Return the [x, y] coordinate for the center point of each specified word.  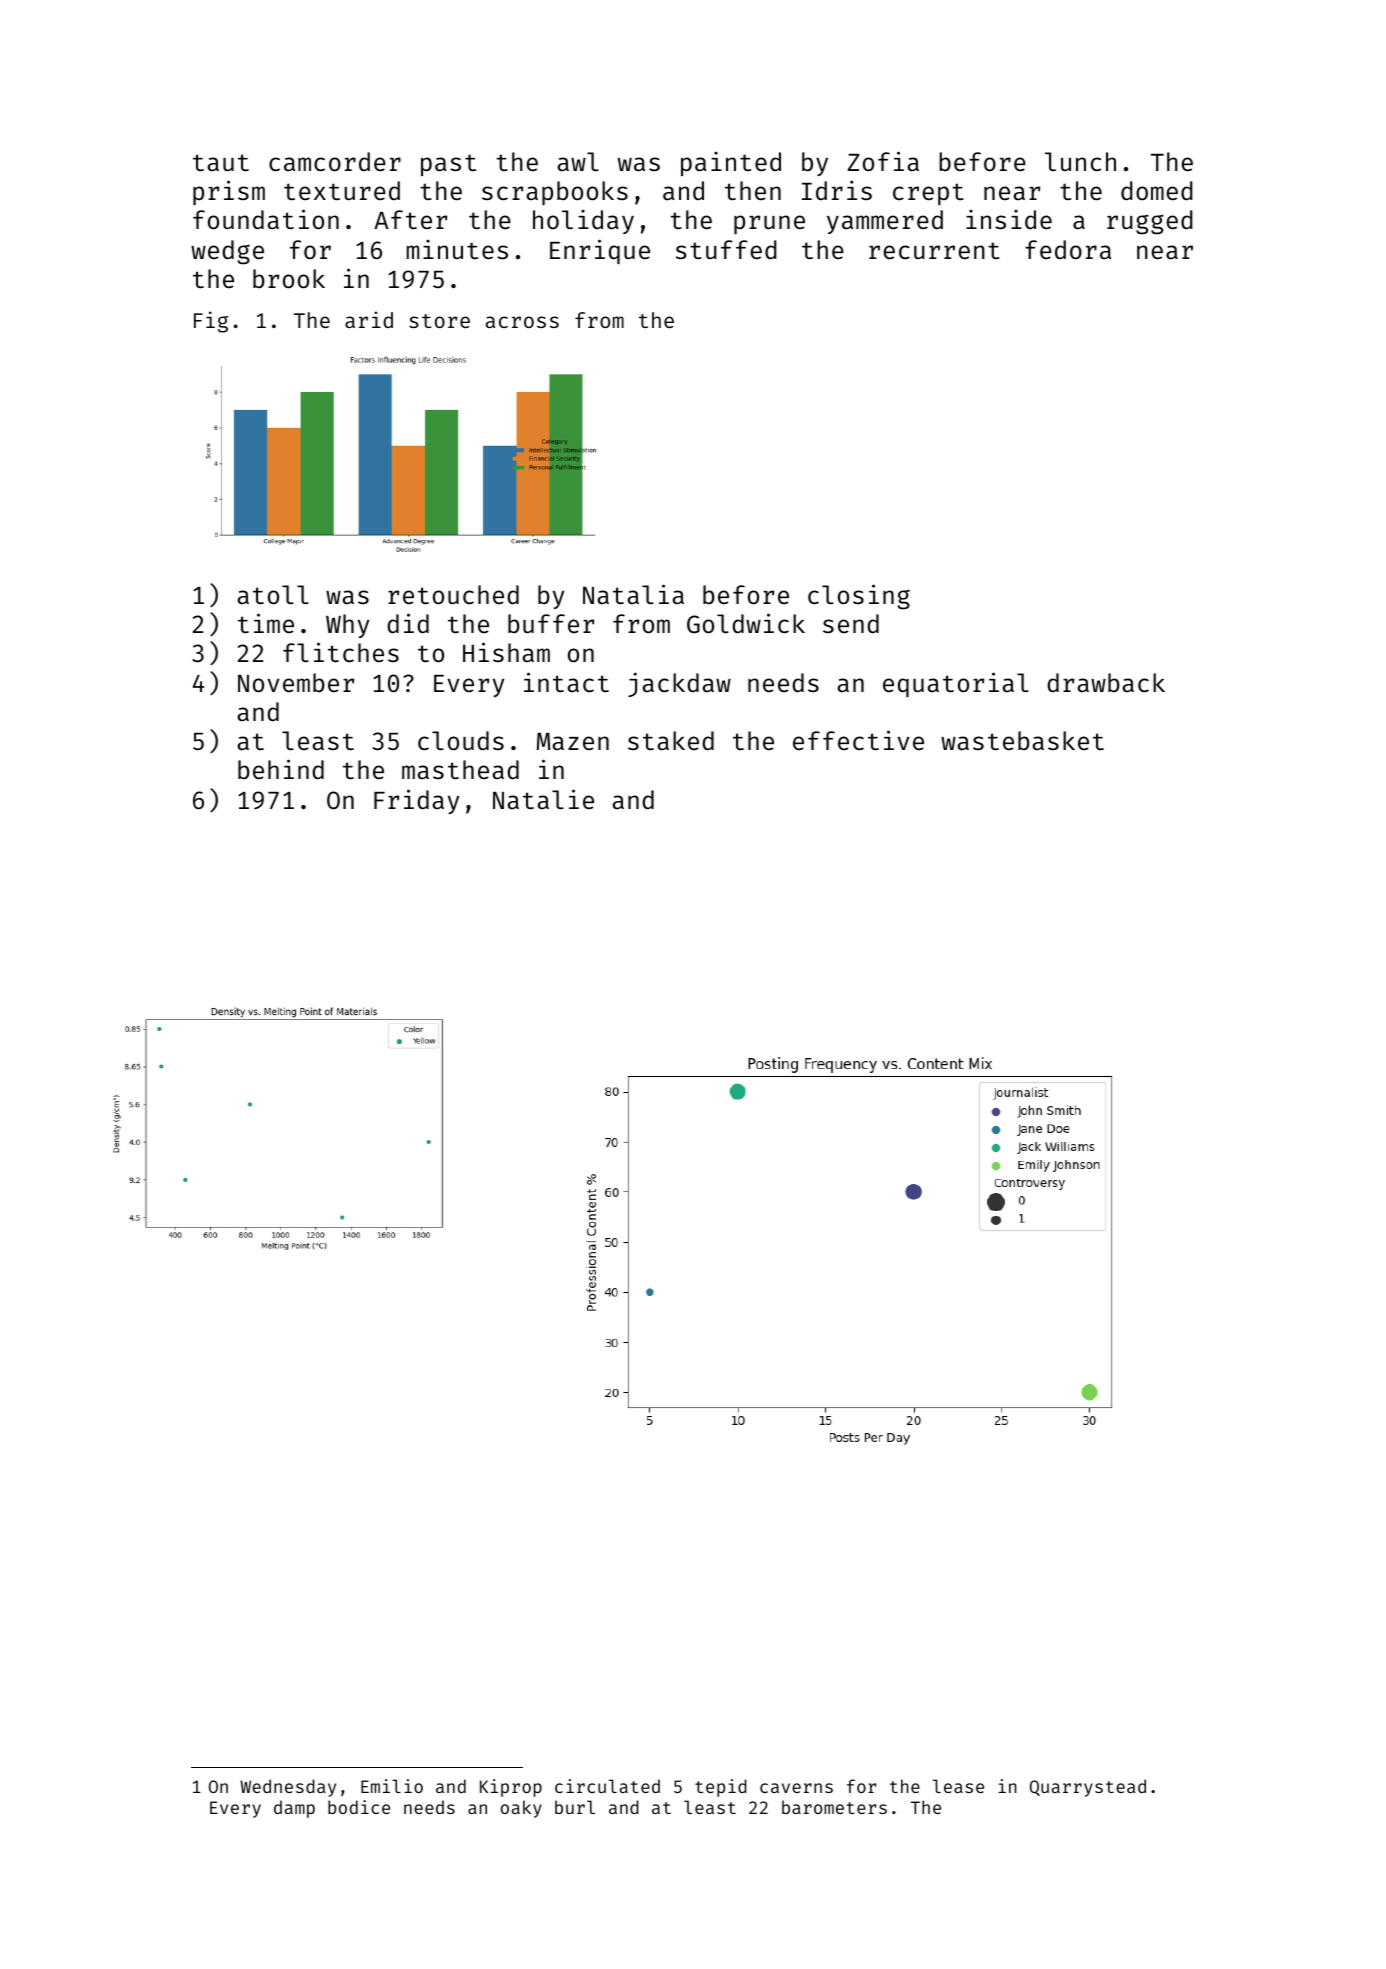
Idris [837, 190]
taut [221, 163]
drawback [1106, 683]
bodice [359, 1807]
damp [294, 1809]
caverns [796, 1788]
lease [958, 1786]
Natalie [543, 799]
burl [575, 1807]
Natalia [633, 594]
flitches [341, 652]
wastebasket [1022, 741]
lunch [1080, 161]
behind [281, 769]
